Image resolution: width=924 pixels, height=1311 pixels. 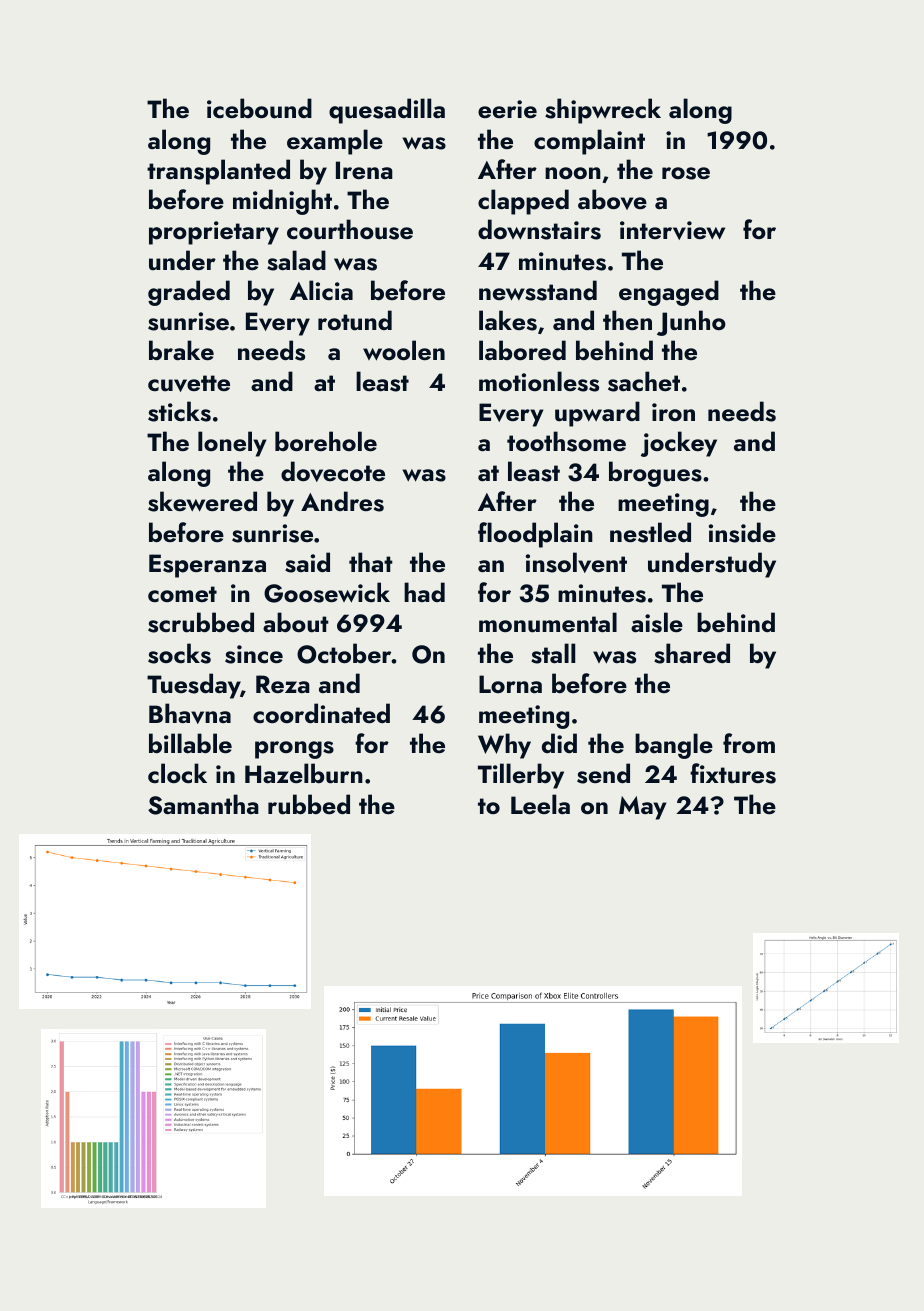 I want to click on transplanted, so click(x=218, y=172).
